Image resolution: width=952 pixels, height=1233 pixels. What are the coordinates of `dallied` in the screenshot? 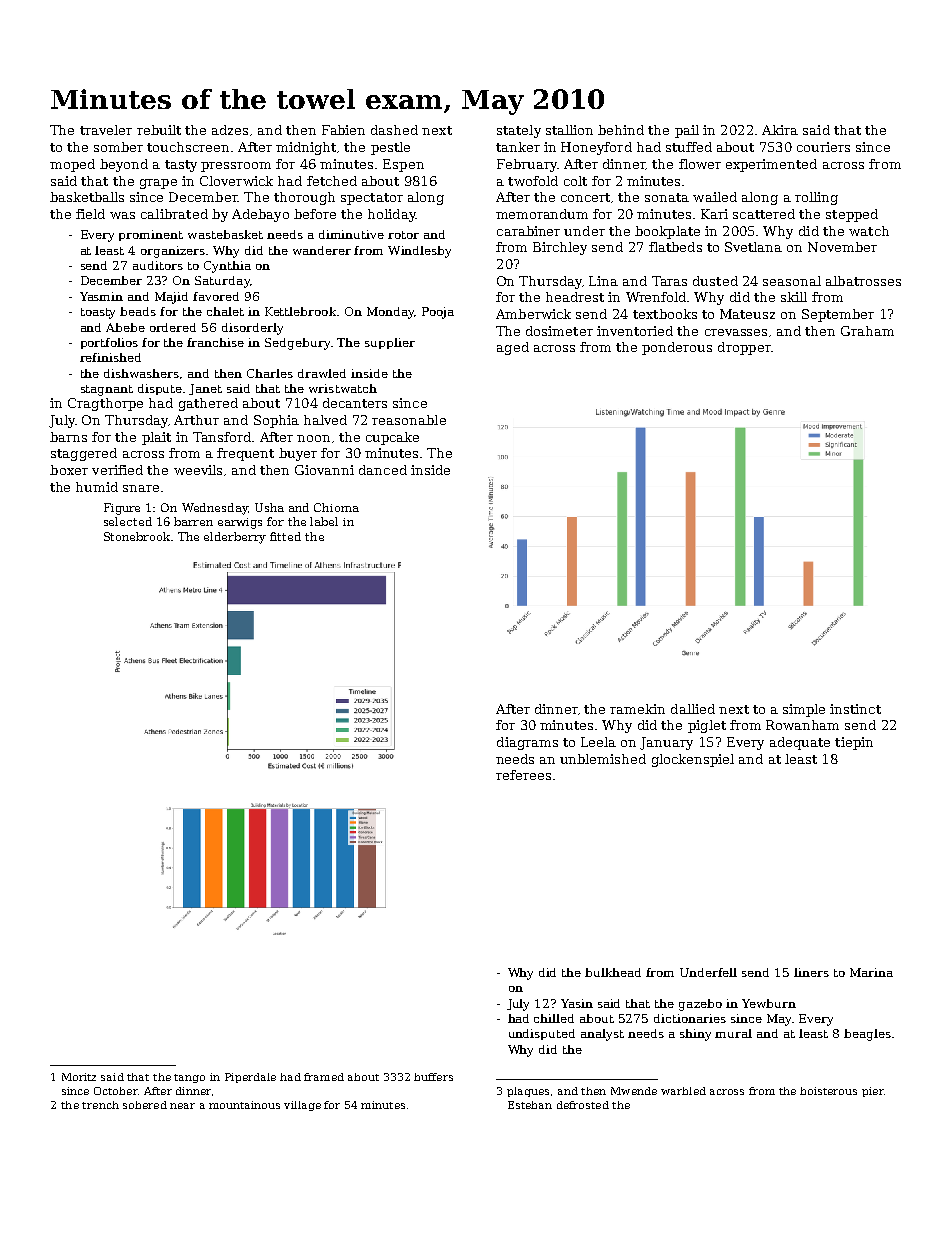 It's located at (693, 709).
